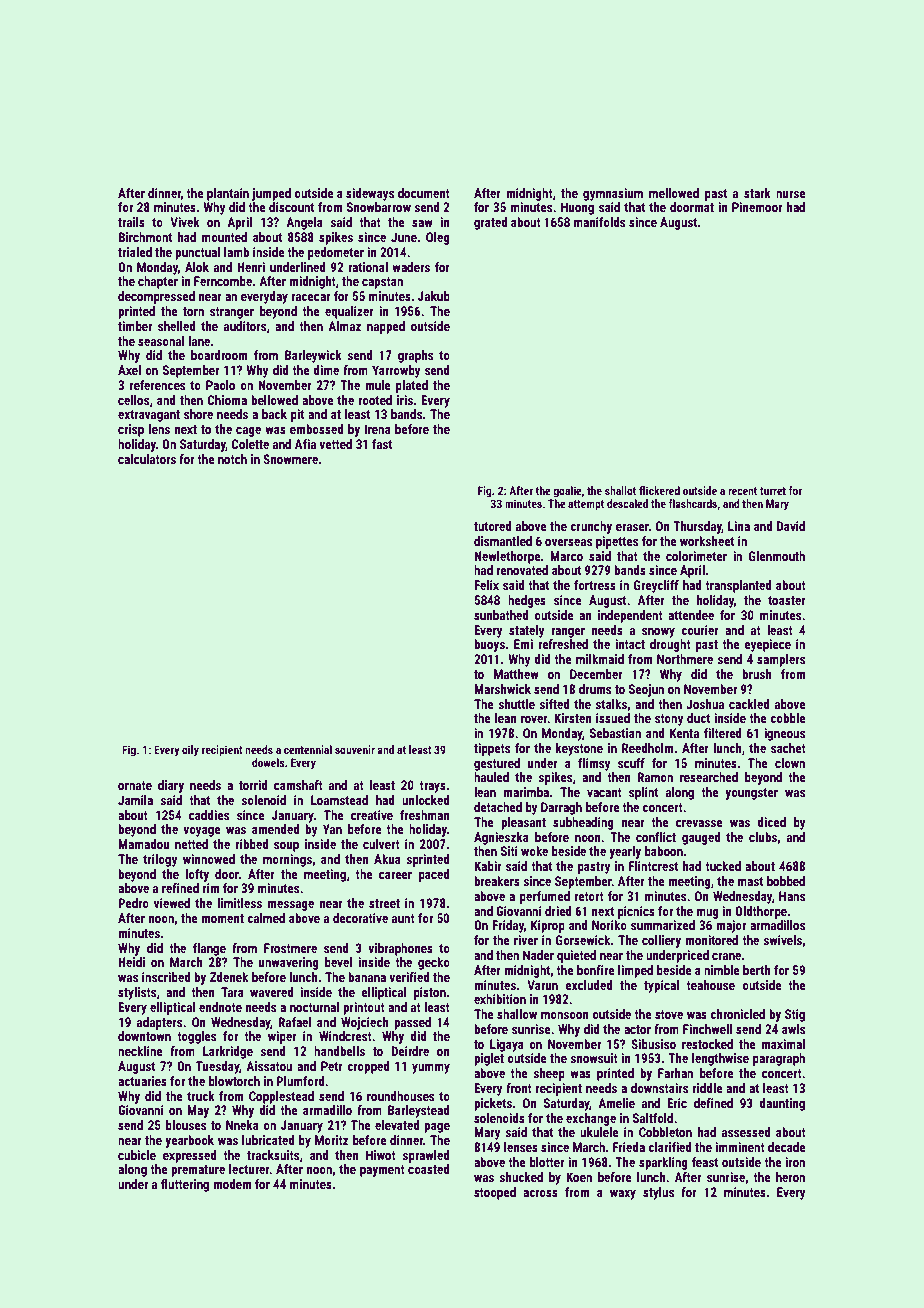 The height and width of the screenshot is (1308, 924). I want to click on mornings, so click(287, 860).
